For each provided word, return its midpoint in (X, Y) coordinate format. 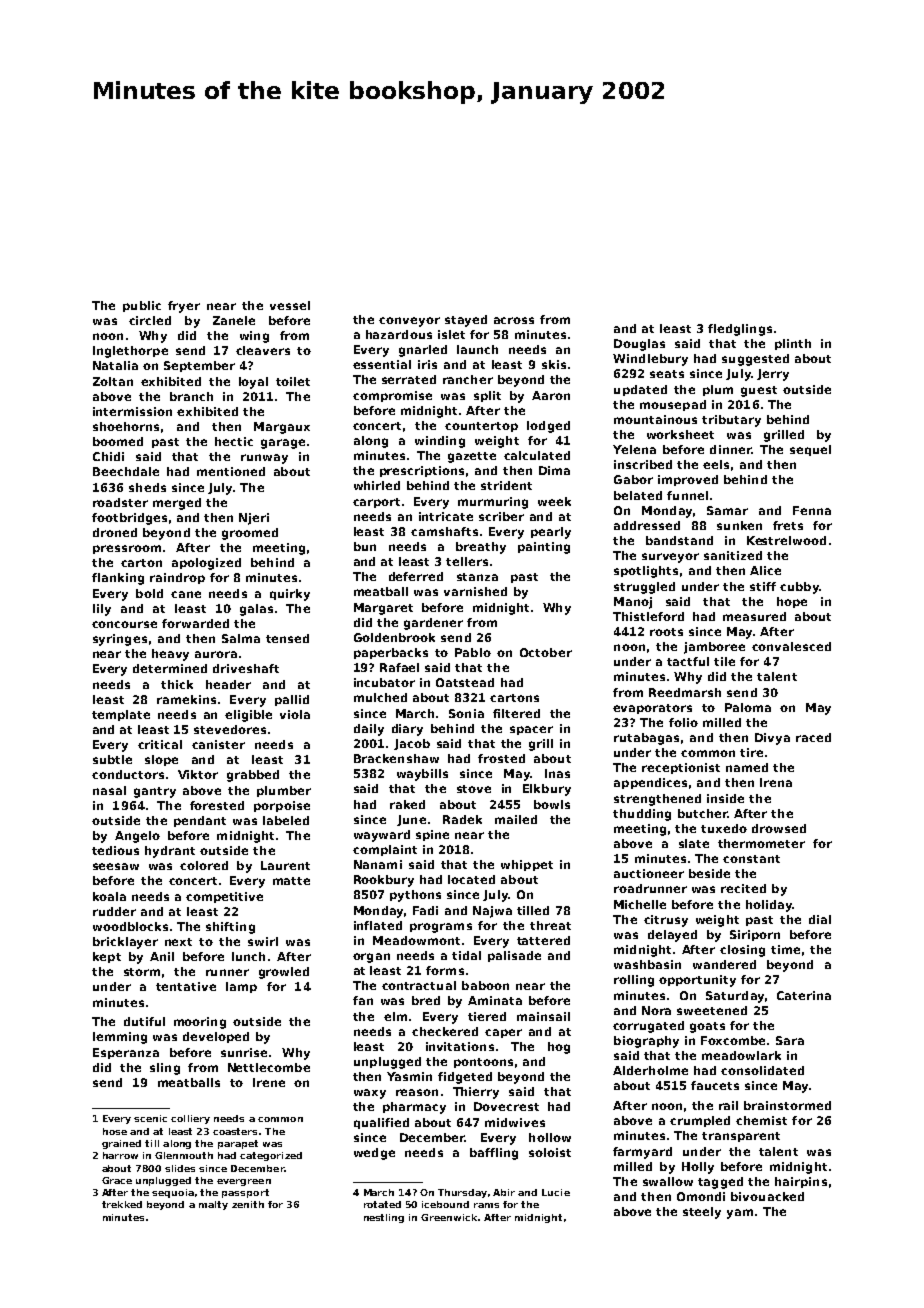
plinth (793, 344)
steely (702, 1213)
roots (666, 632)
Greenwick (449, 1217)
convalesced (791, 646)
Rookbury (384, 881)
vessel (290, 305)
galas (256, 610)
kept (107, 957)
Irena (776, 782)
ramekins (186, 699)
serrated (409, 379)
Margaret (383, 609)
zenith (248, 1204)
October (546, 652)
